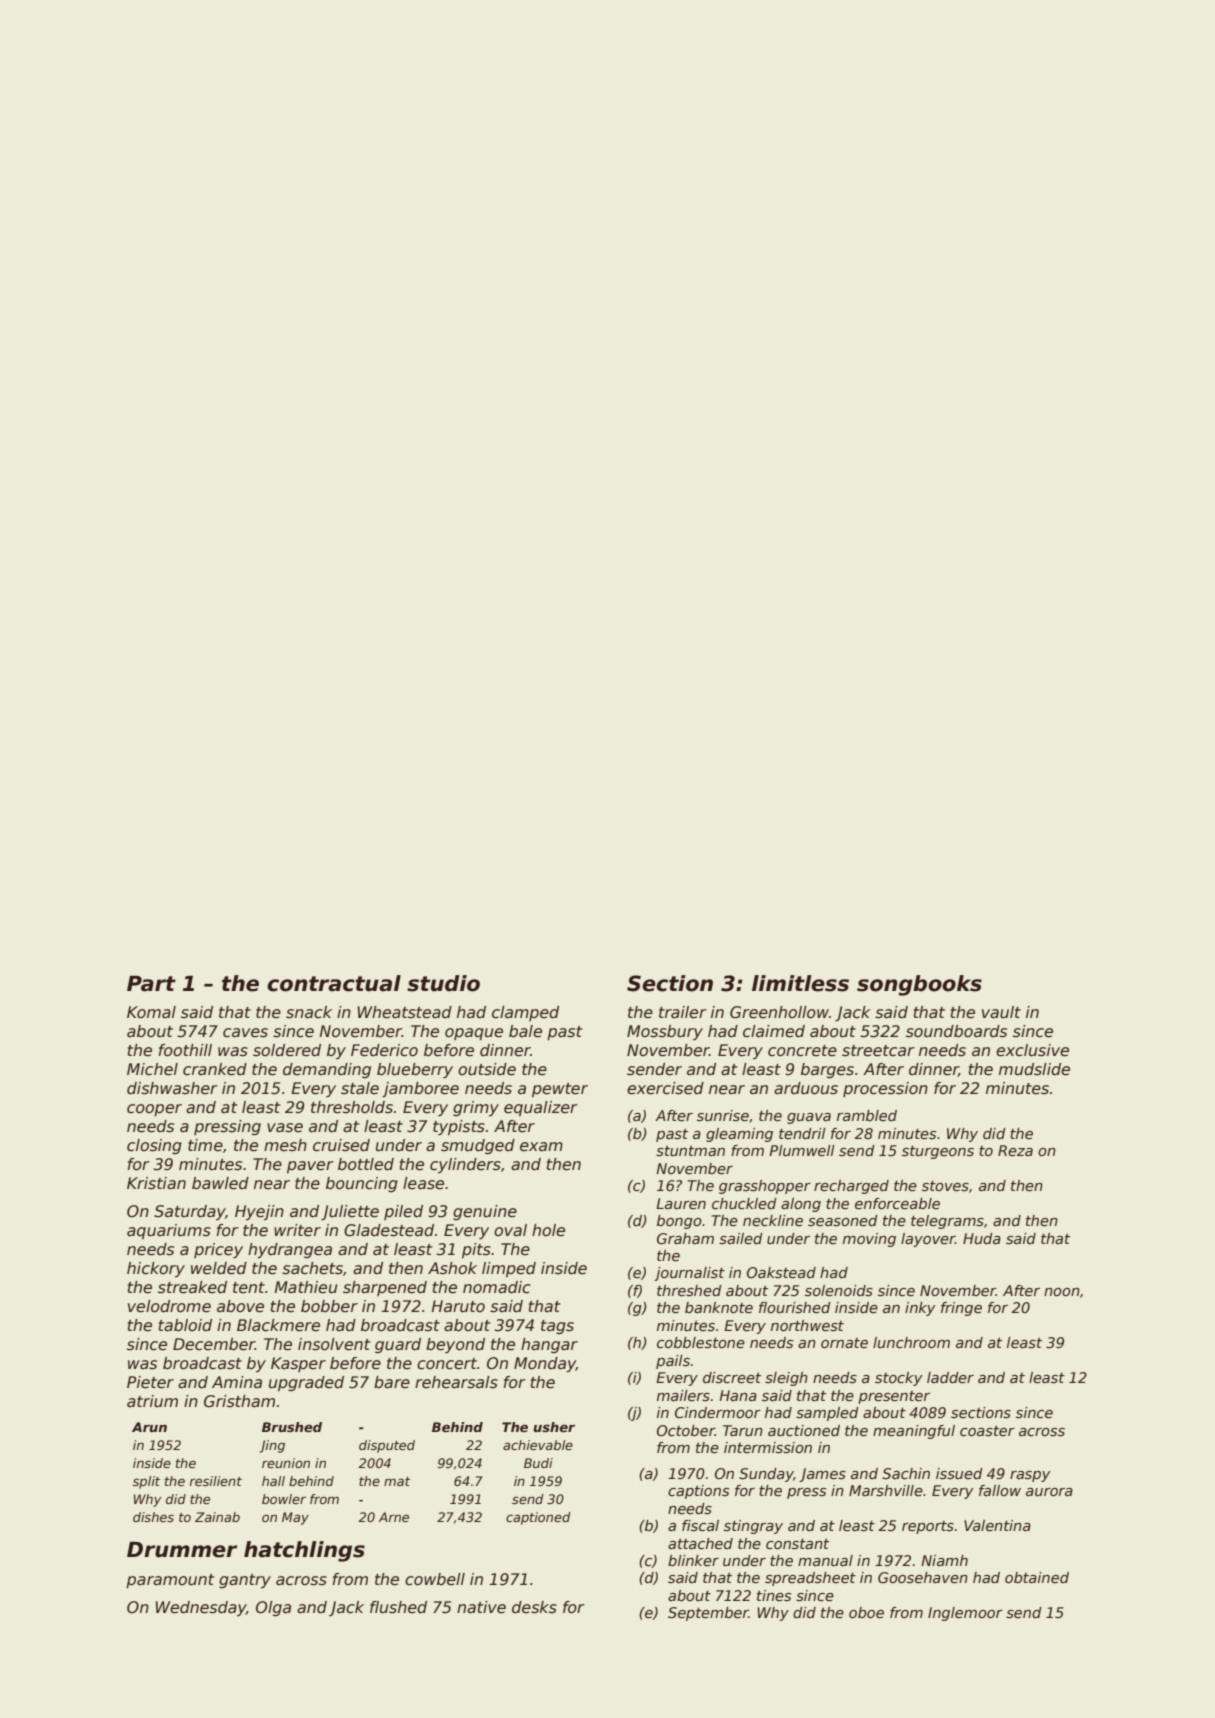  What do you see at coordinates (959, 1473) in the page?
I see `issued` at bounding box center [959, 1473].
